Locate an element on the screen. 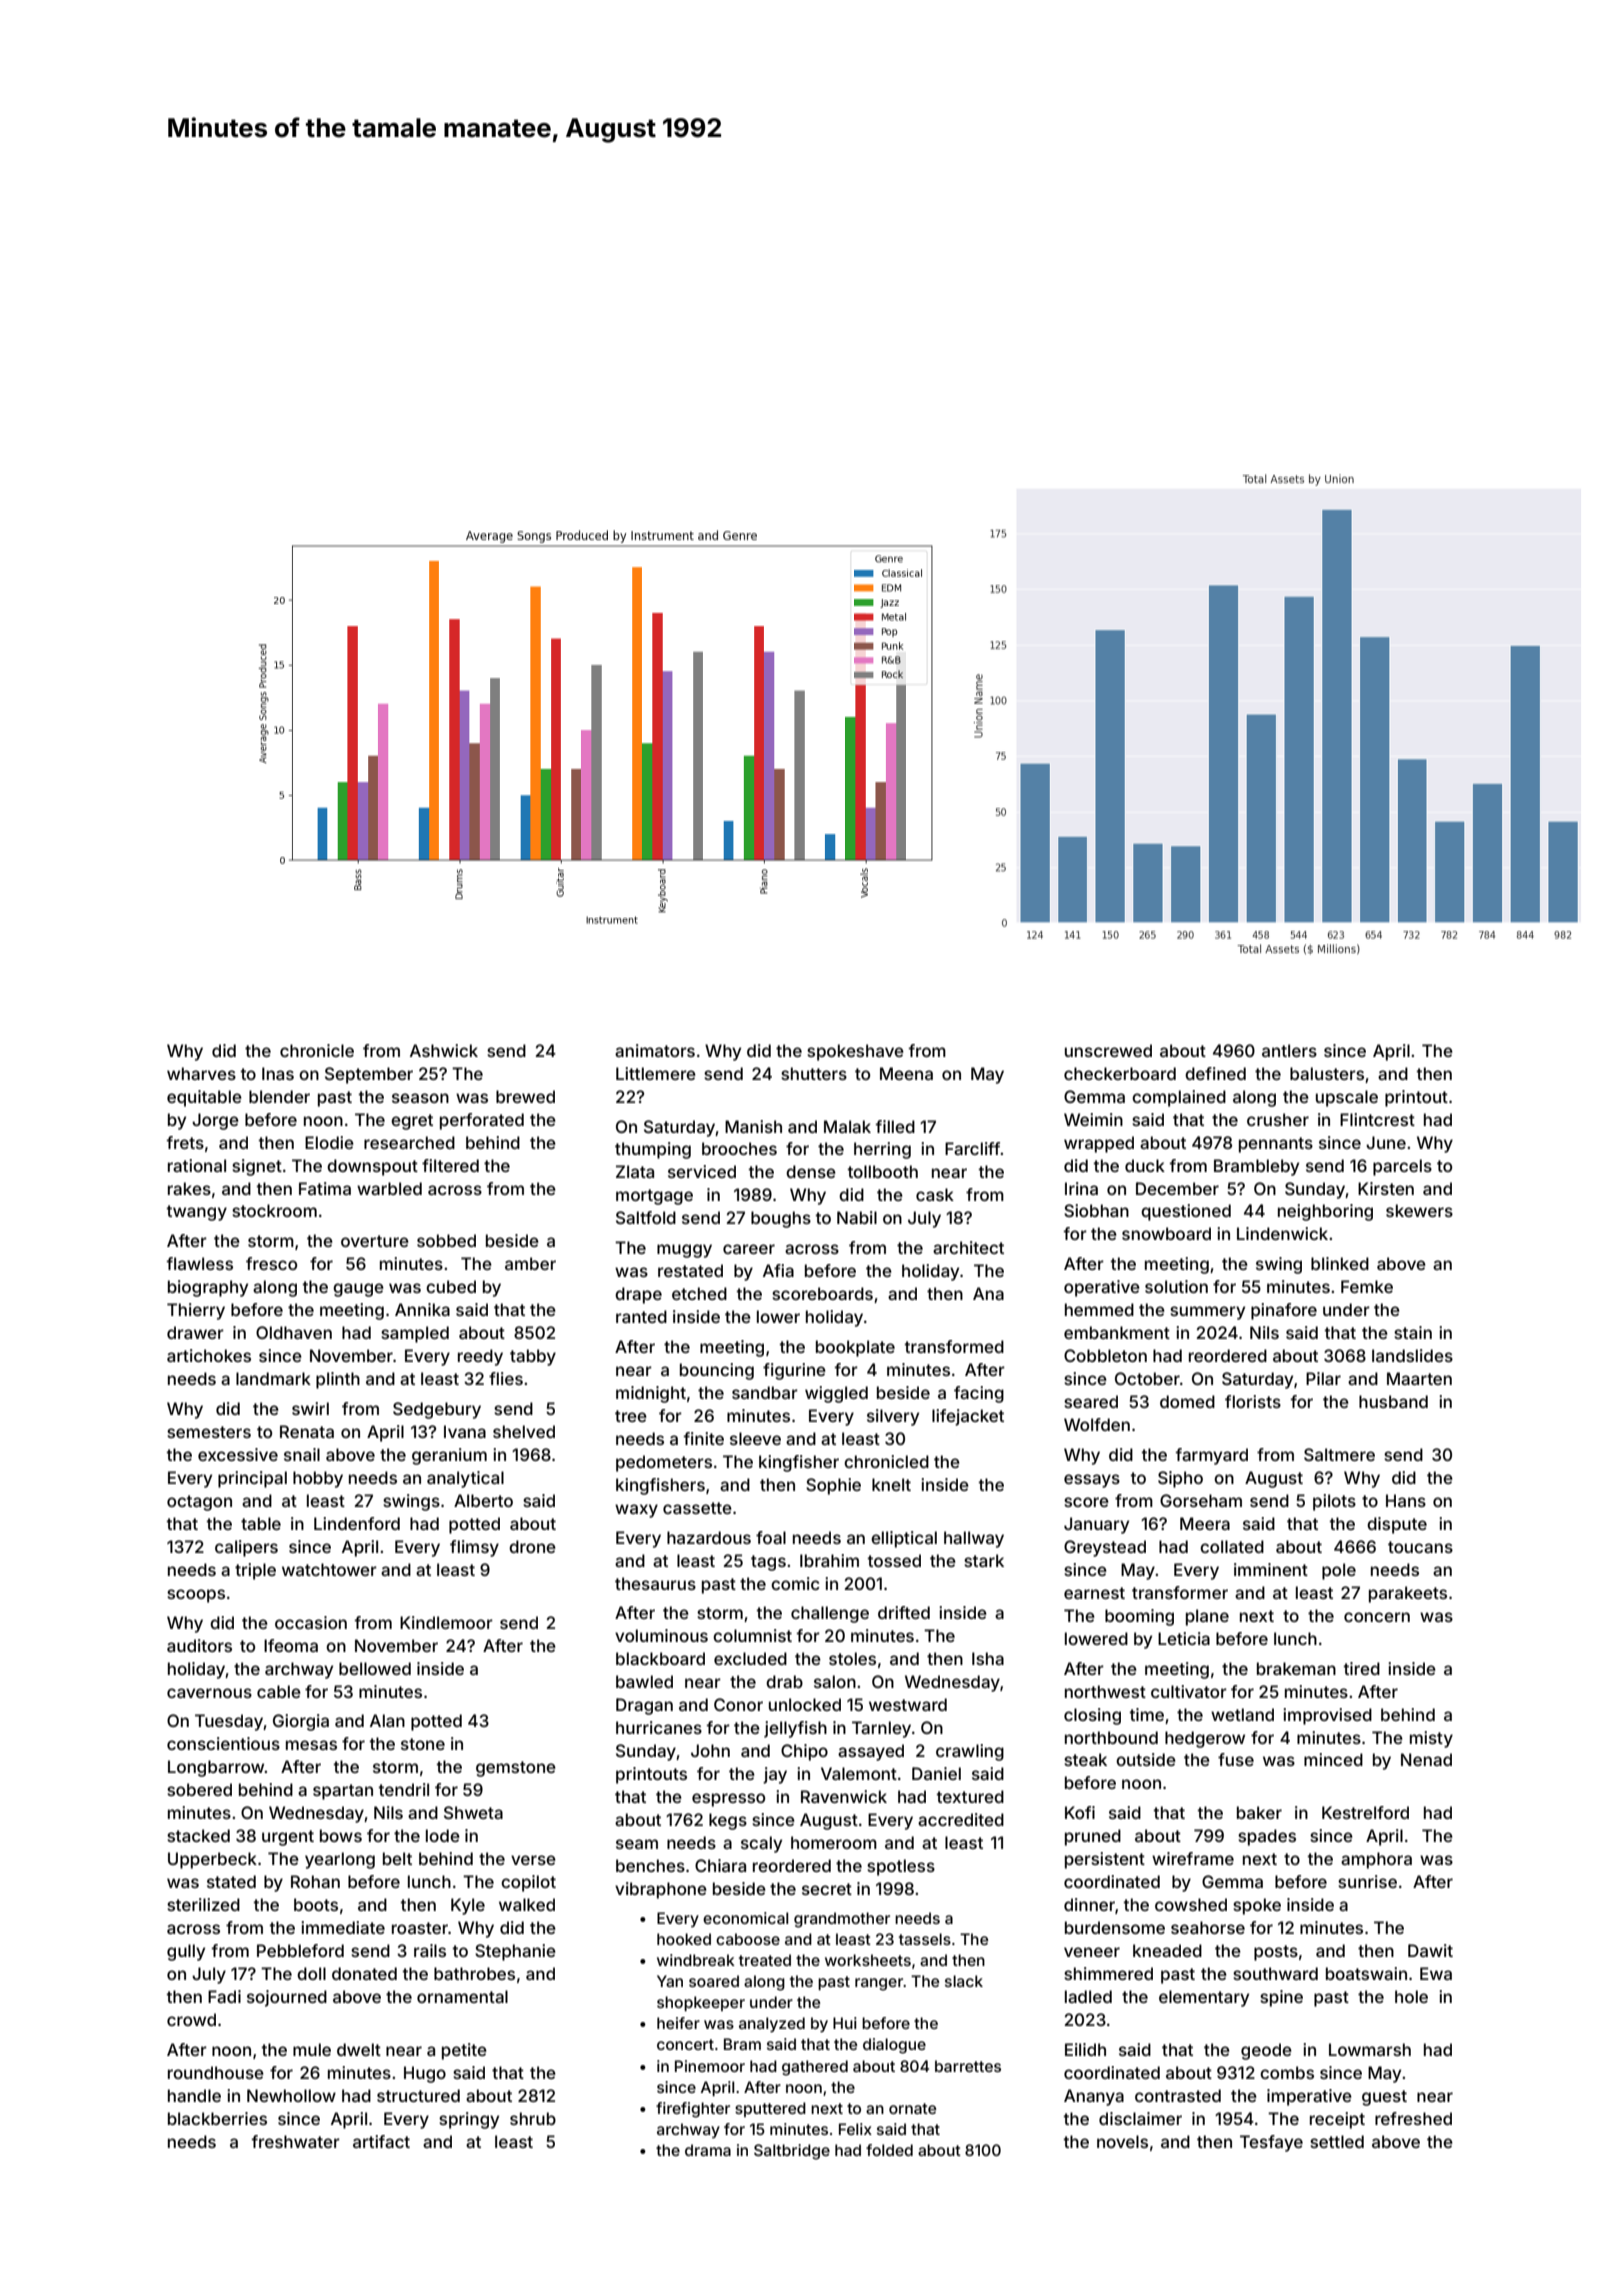 This screenshot has width=1620, height=2292. crawling is located at coordinates (970, 1752).
